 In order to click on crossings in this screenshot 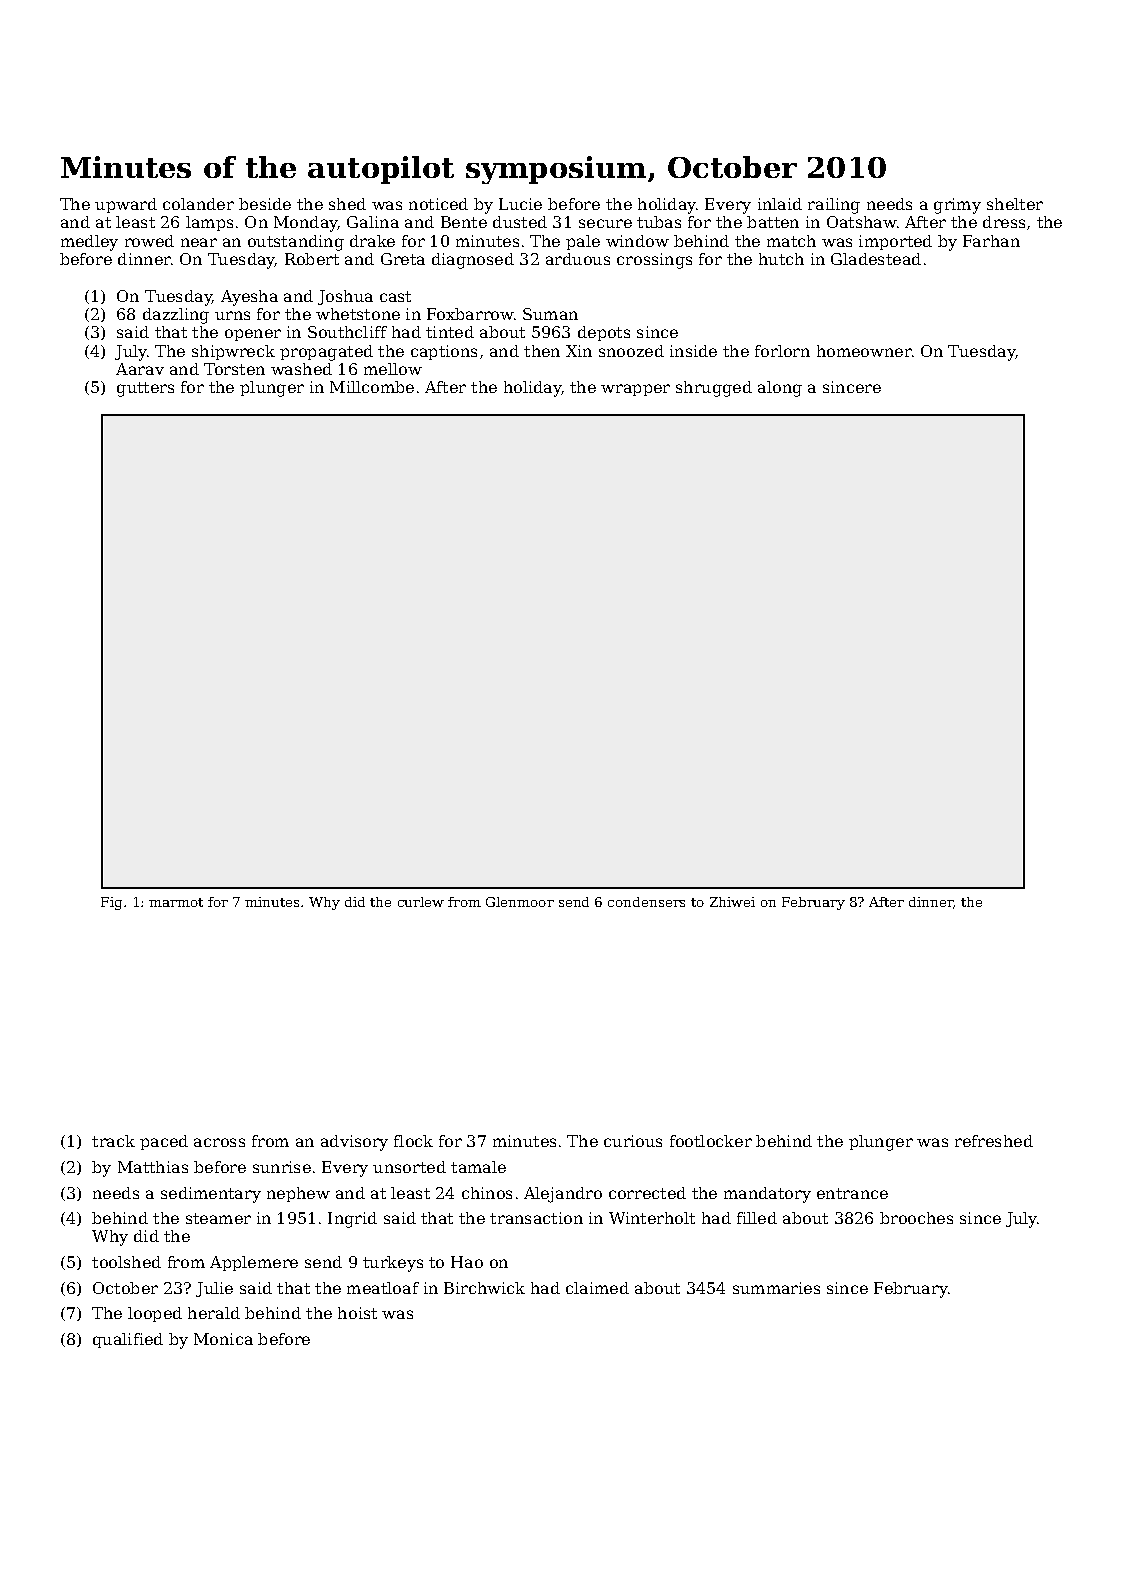, I will do `click(654, 261)`.
